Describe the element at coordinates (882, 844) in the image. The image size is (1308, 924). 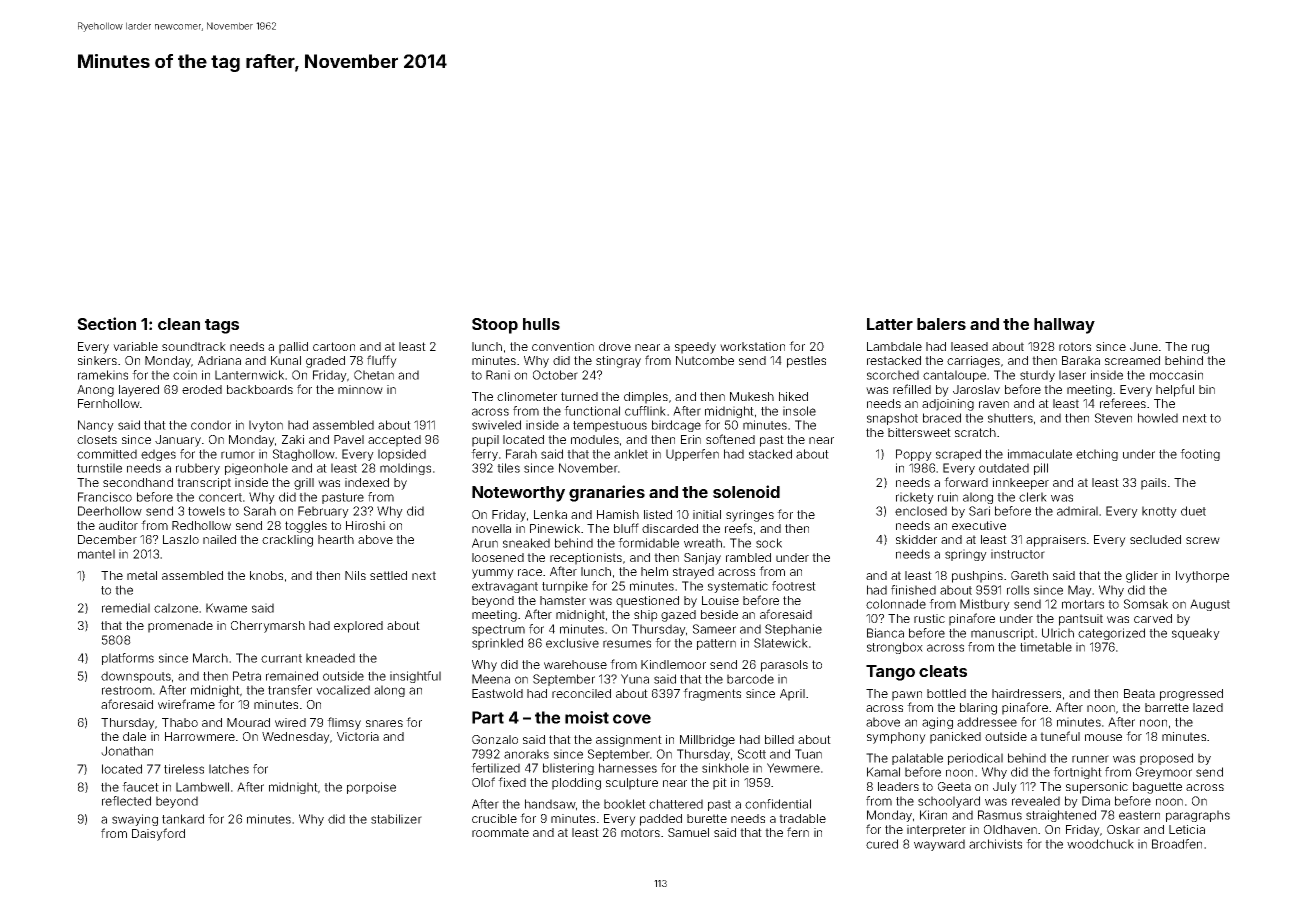
I see `cured` at that location.
